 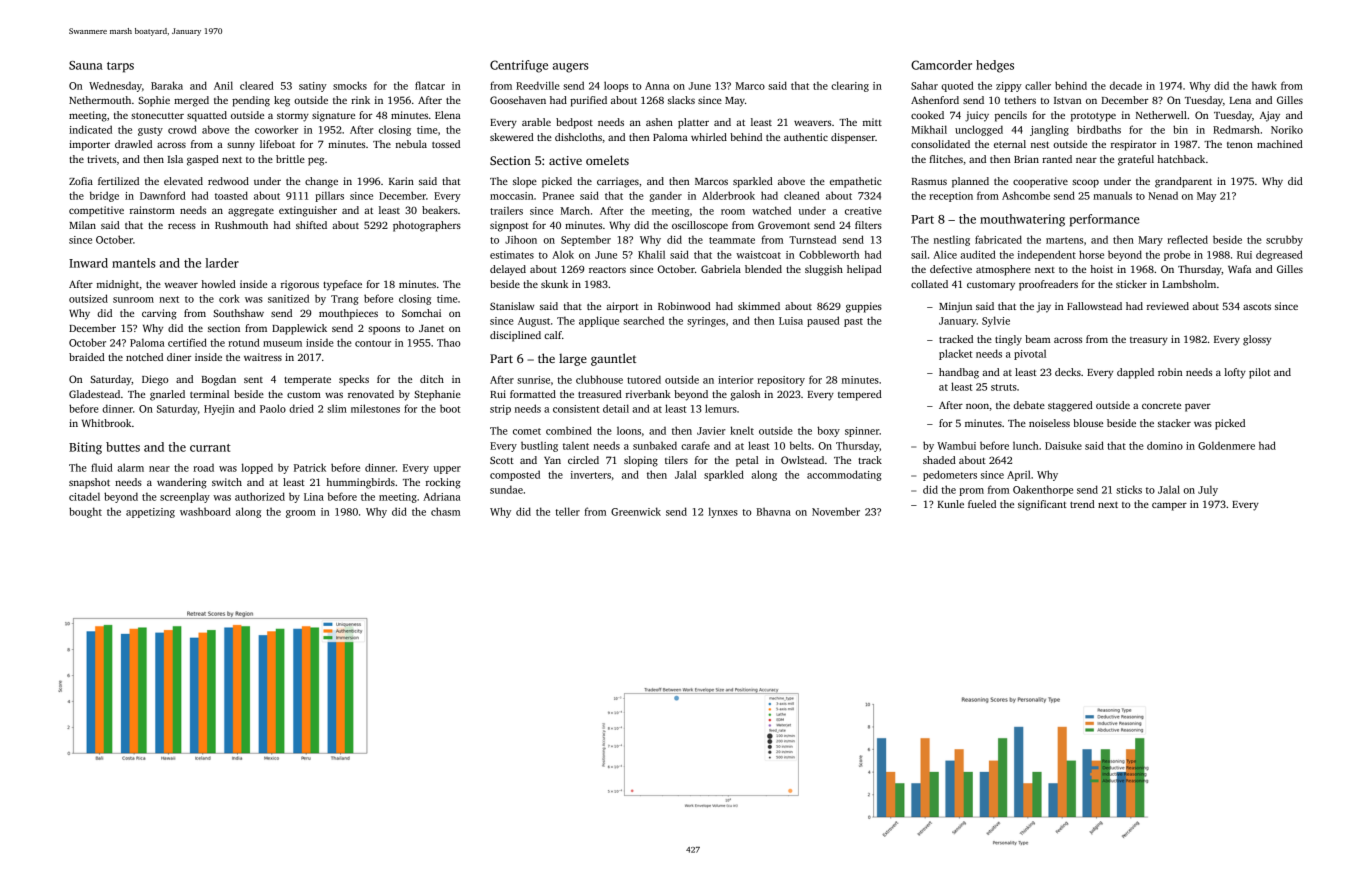 What do you see at coordinates (1057, 159) in the screenshot?
I see `ranted` at bounding box center [1057, 159].
